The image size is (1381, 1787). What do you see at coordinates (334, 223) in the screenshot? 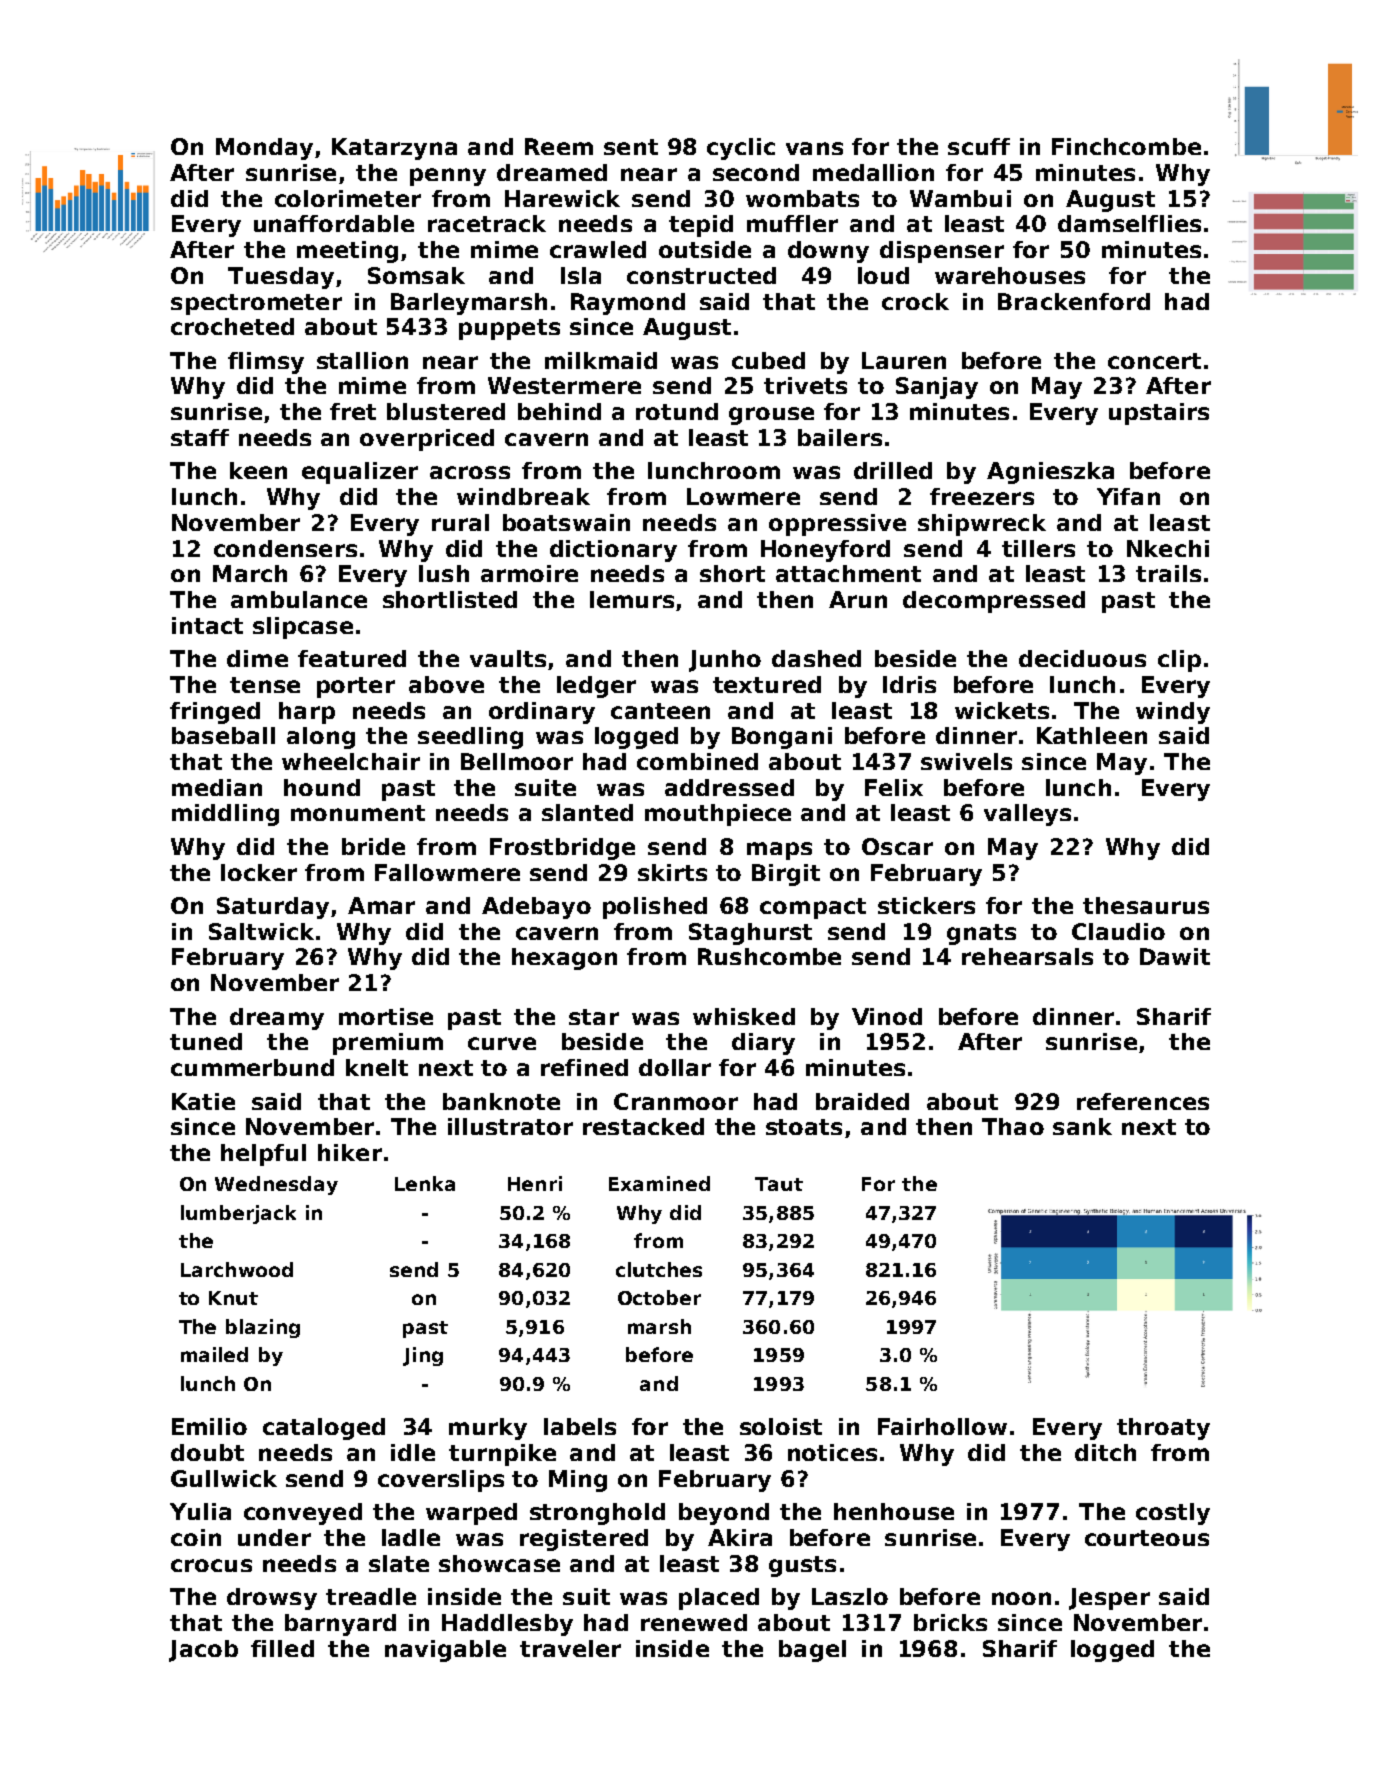
I see `unaffordable` at bounding box center [334, 223].
